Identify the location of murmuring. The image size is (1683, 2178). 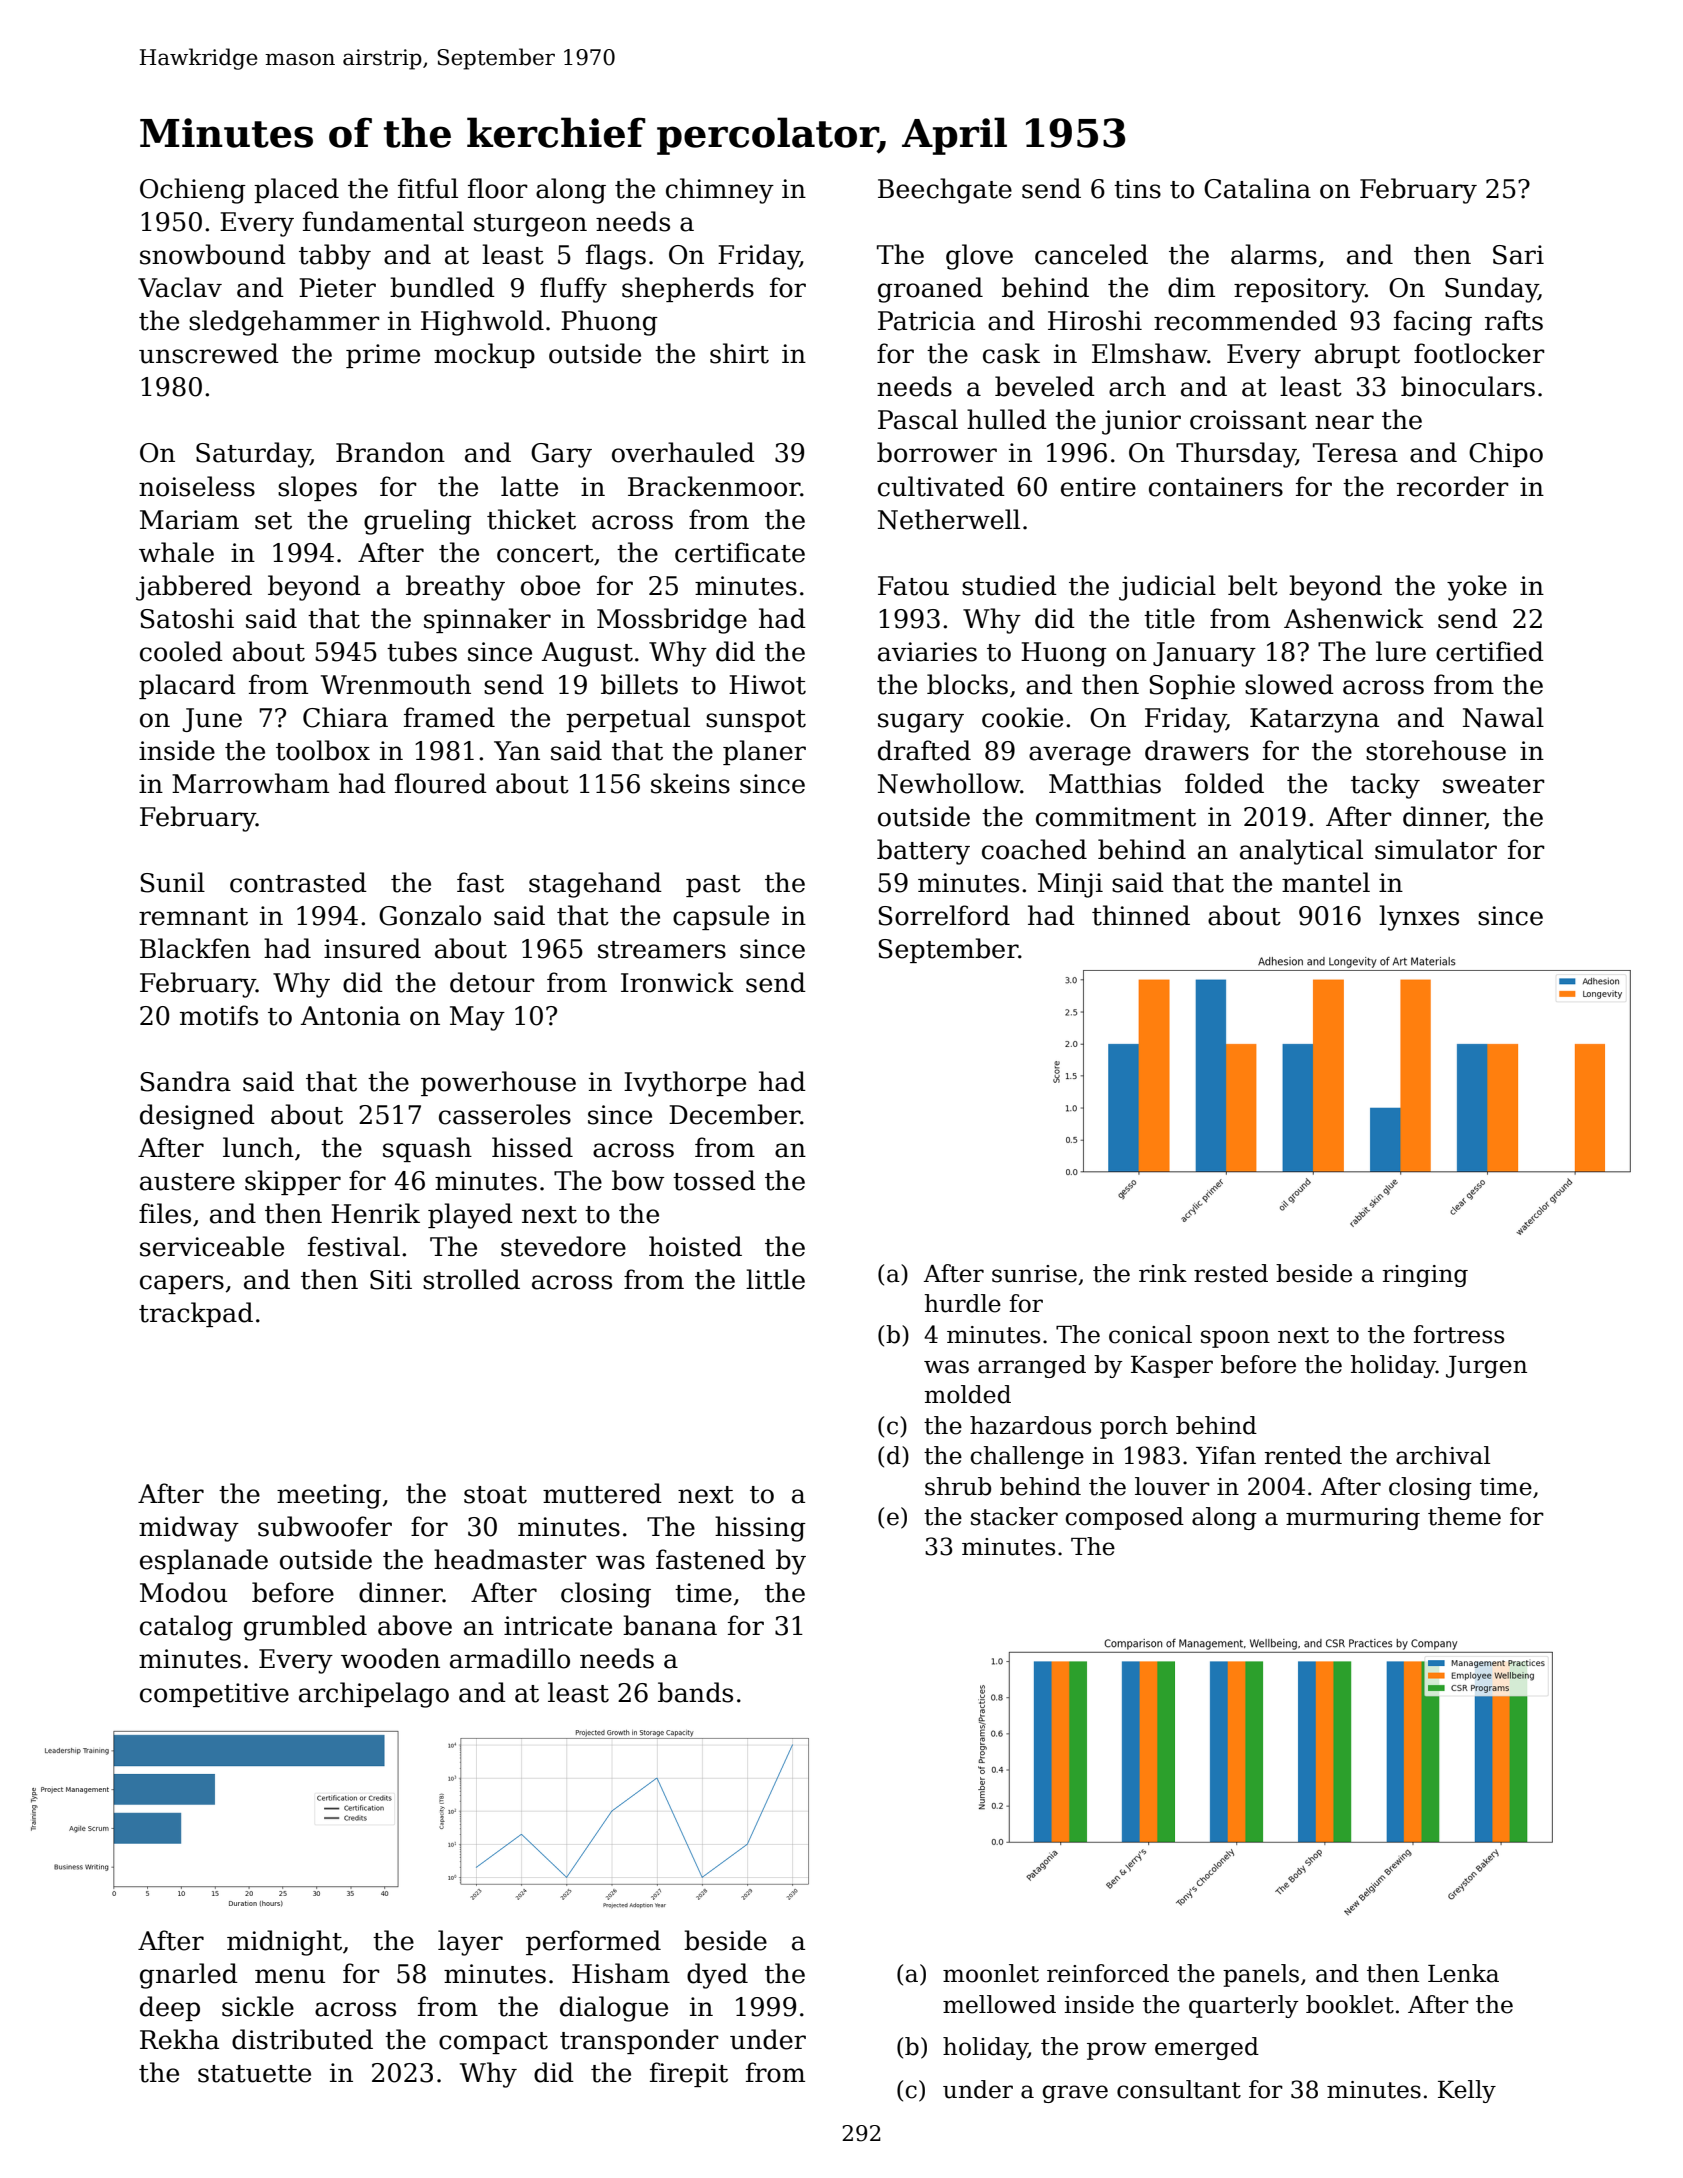
(1353, 1519).
